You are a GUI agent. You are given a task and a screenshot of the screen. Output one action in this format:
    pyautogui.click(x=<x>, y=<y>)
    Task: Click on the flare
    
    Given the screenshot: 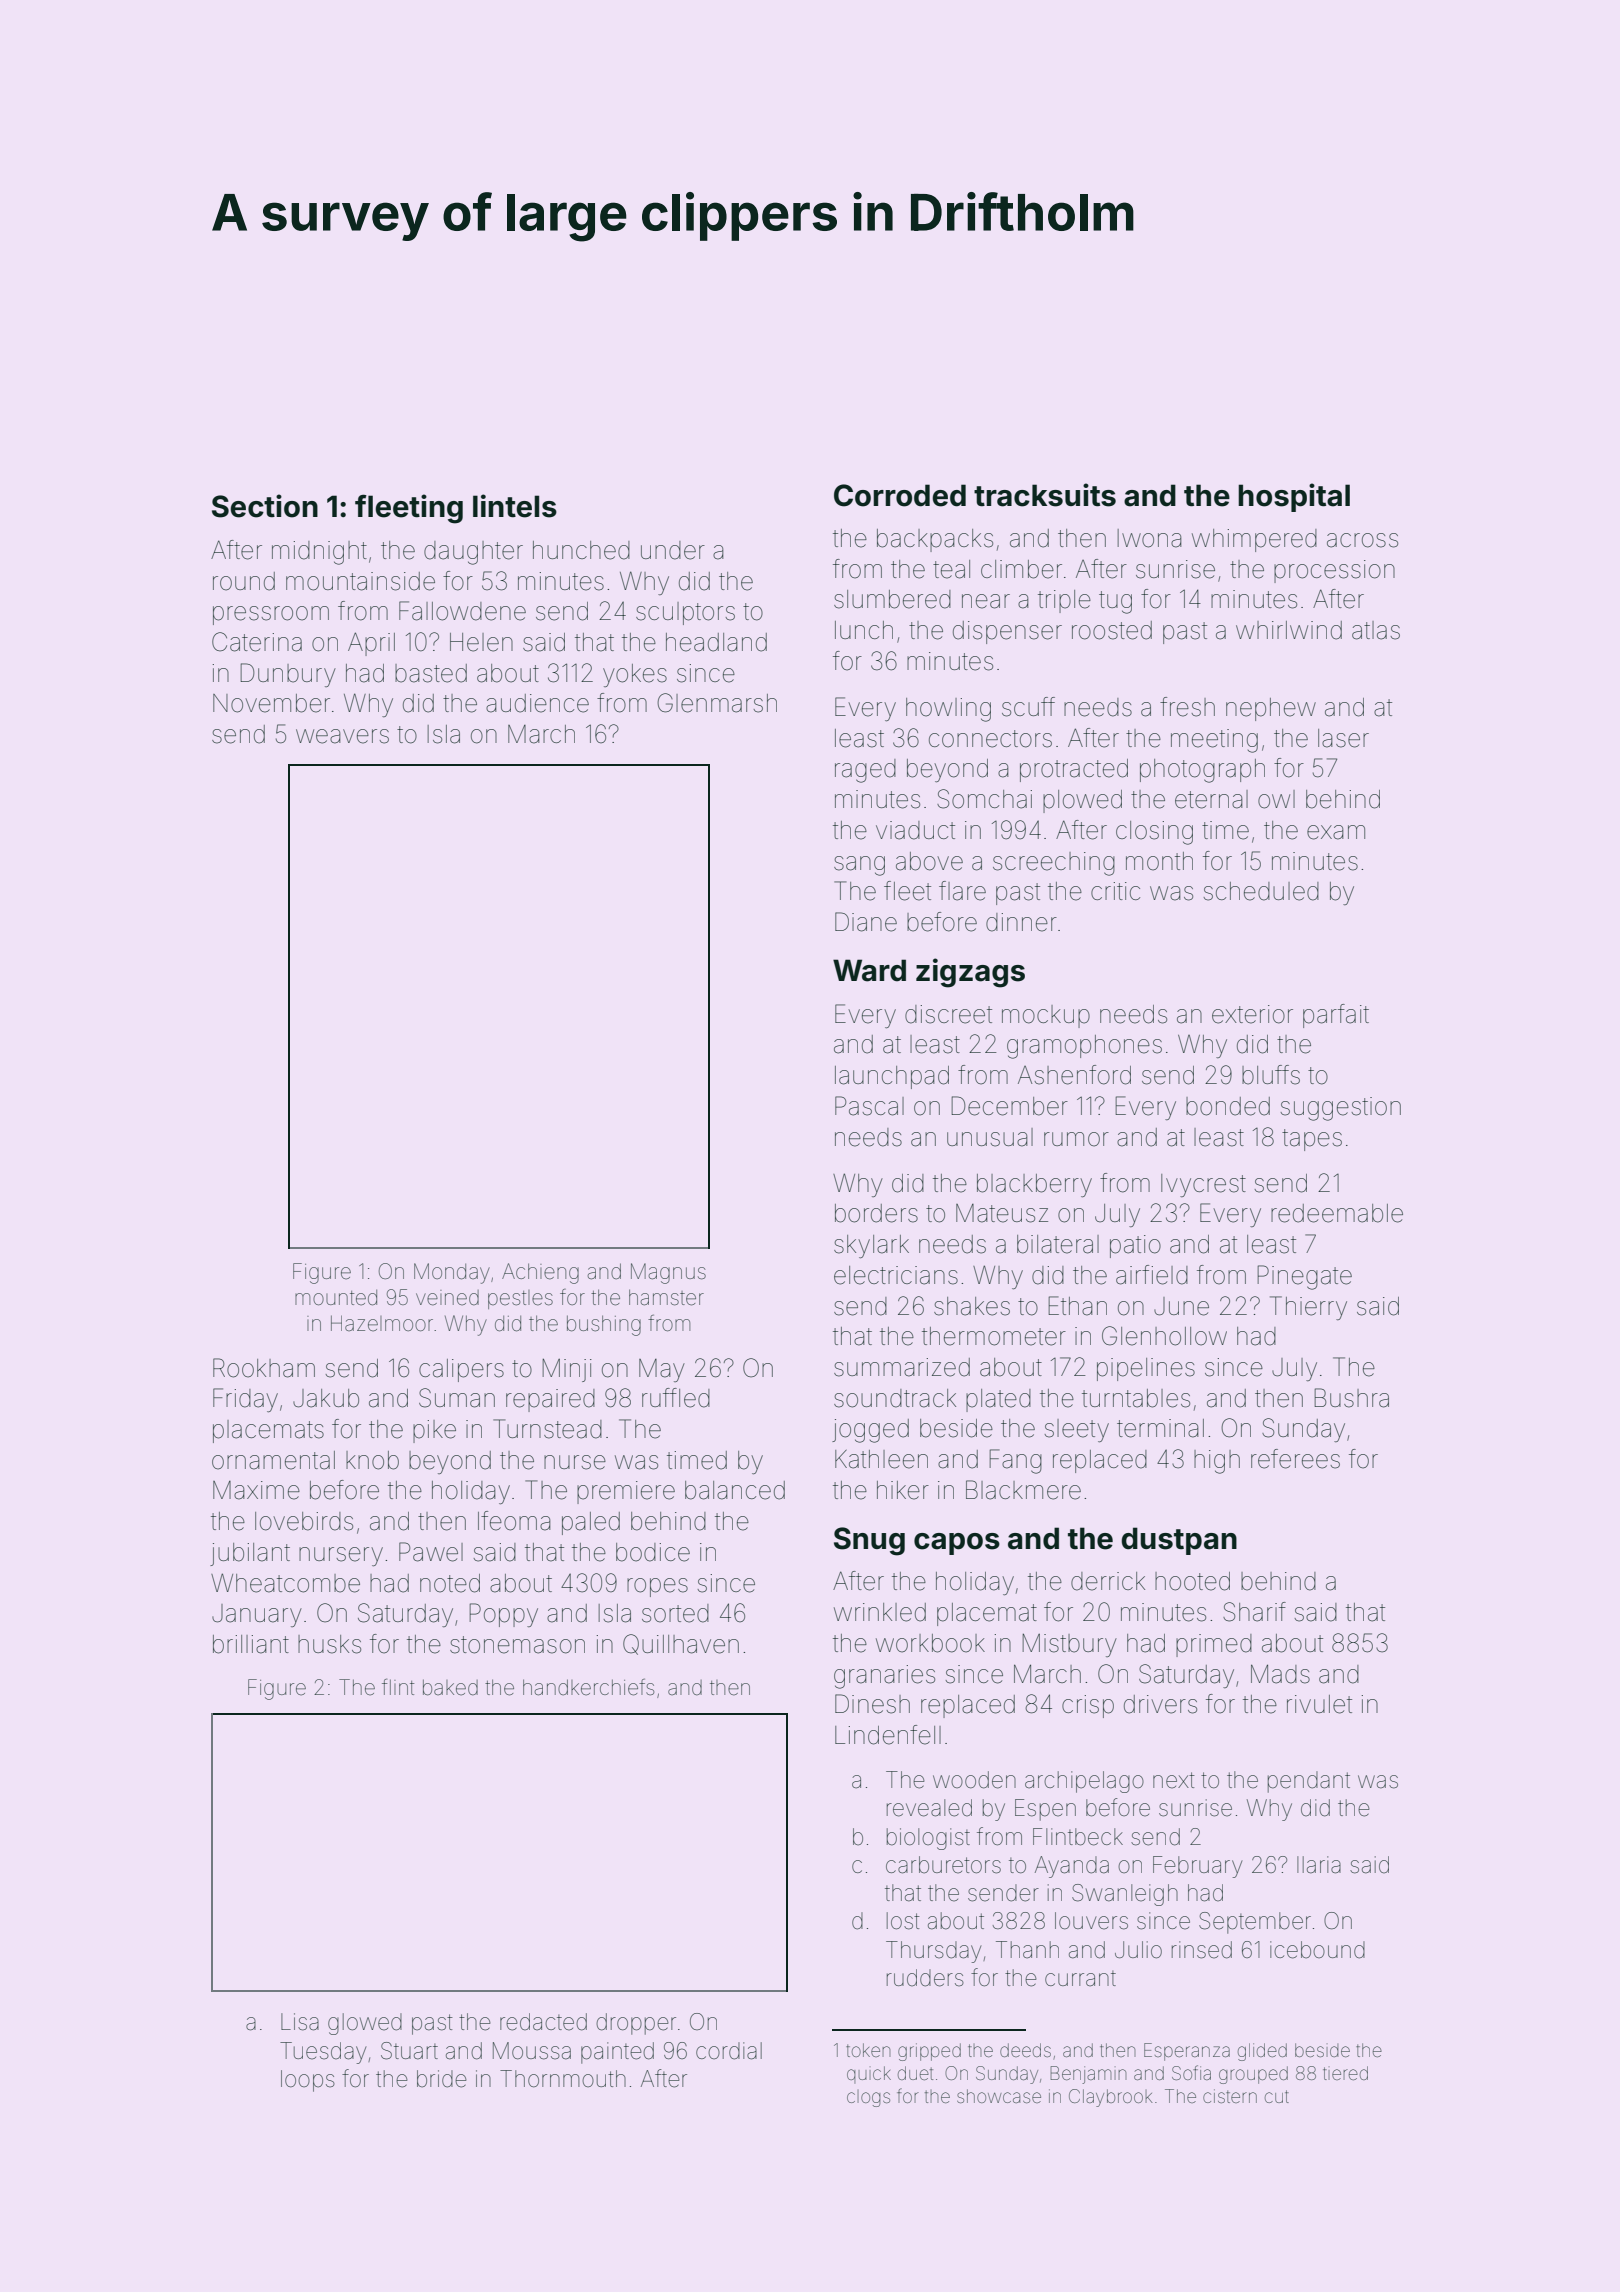 What is the action you would take?
    pyautogui.click(x=962, y=891)
